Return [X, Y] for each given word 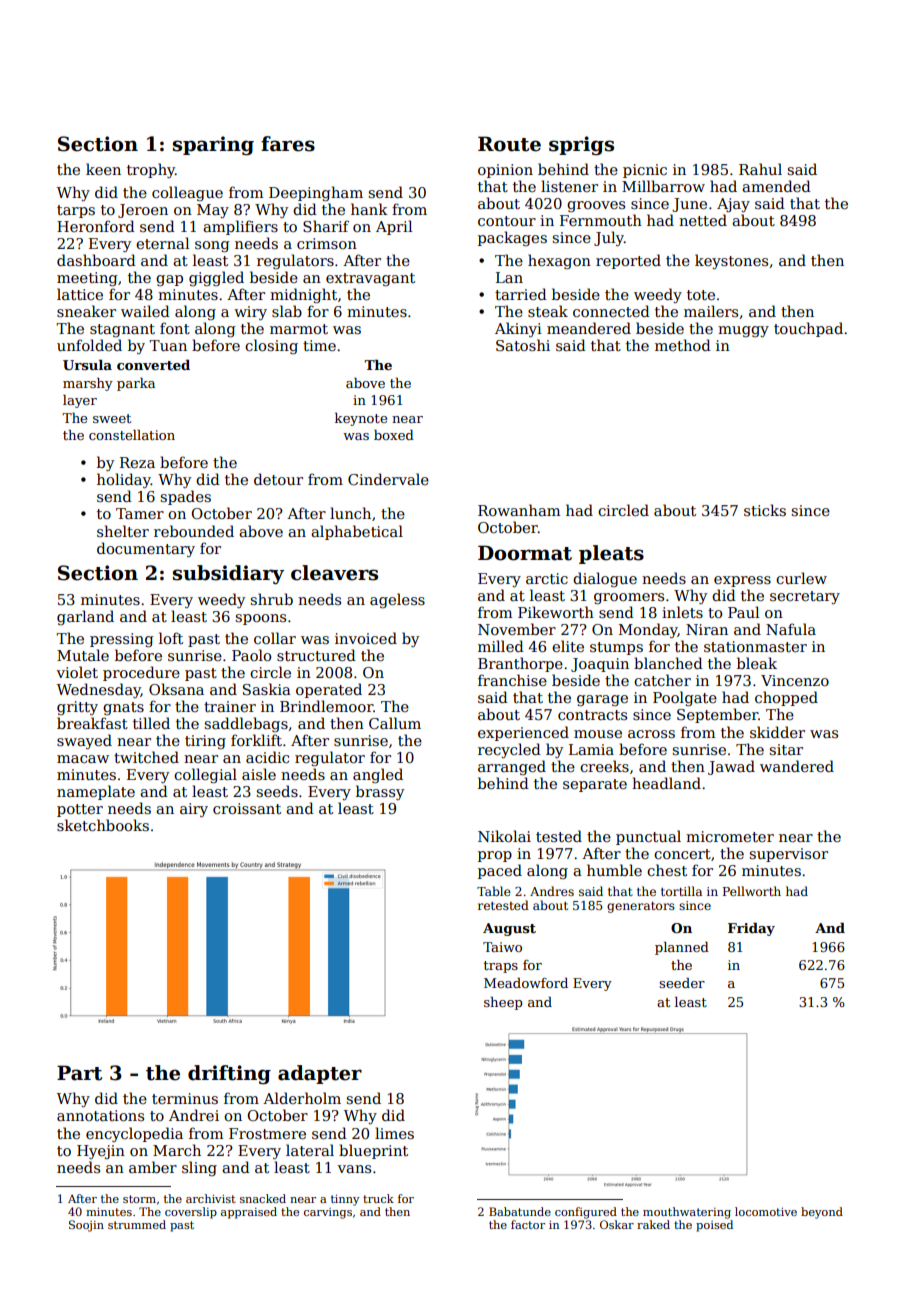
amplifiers [240, 227]
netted [703, 220]
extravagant [370, 279]
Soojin [86, 1226]
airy [194, 810]
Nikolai [504, 836]
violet [77, 672]
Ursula [87, 365]
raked [653, 1224]
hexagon [559, 261]
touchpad [808, 329]
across [651, 734]
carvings [328, 1213]
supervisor [788, 855]
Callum [395, 723]
